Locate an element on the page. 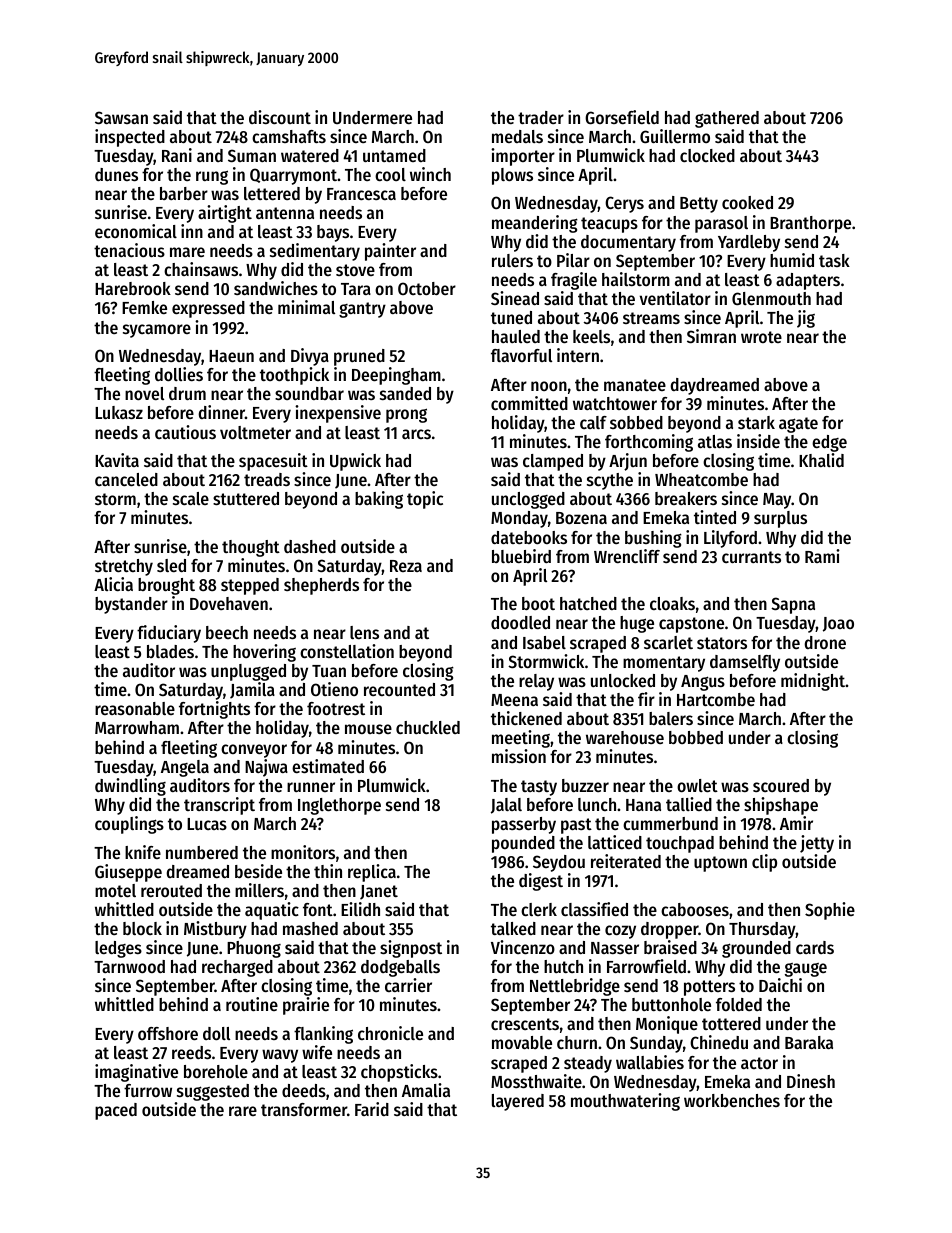 The width and height of the image is (952, 1233). committed is located at coordinates (529, 403).
